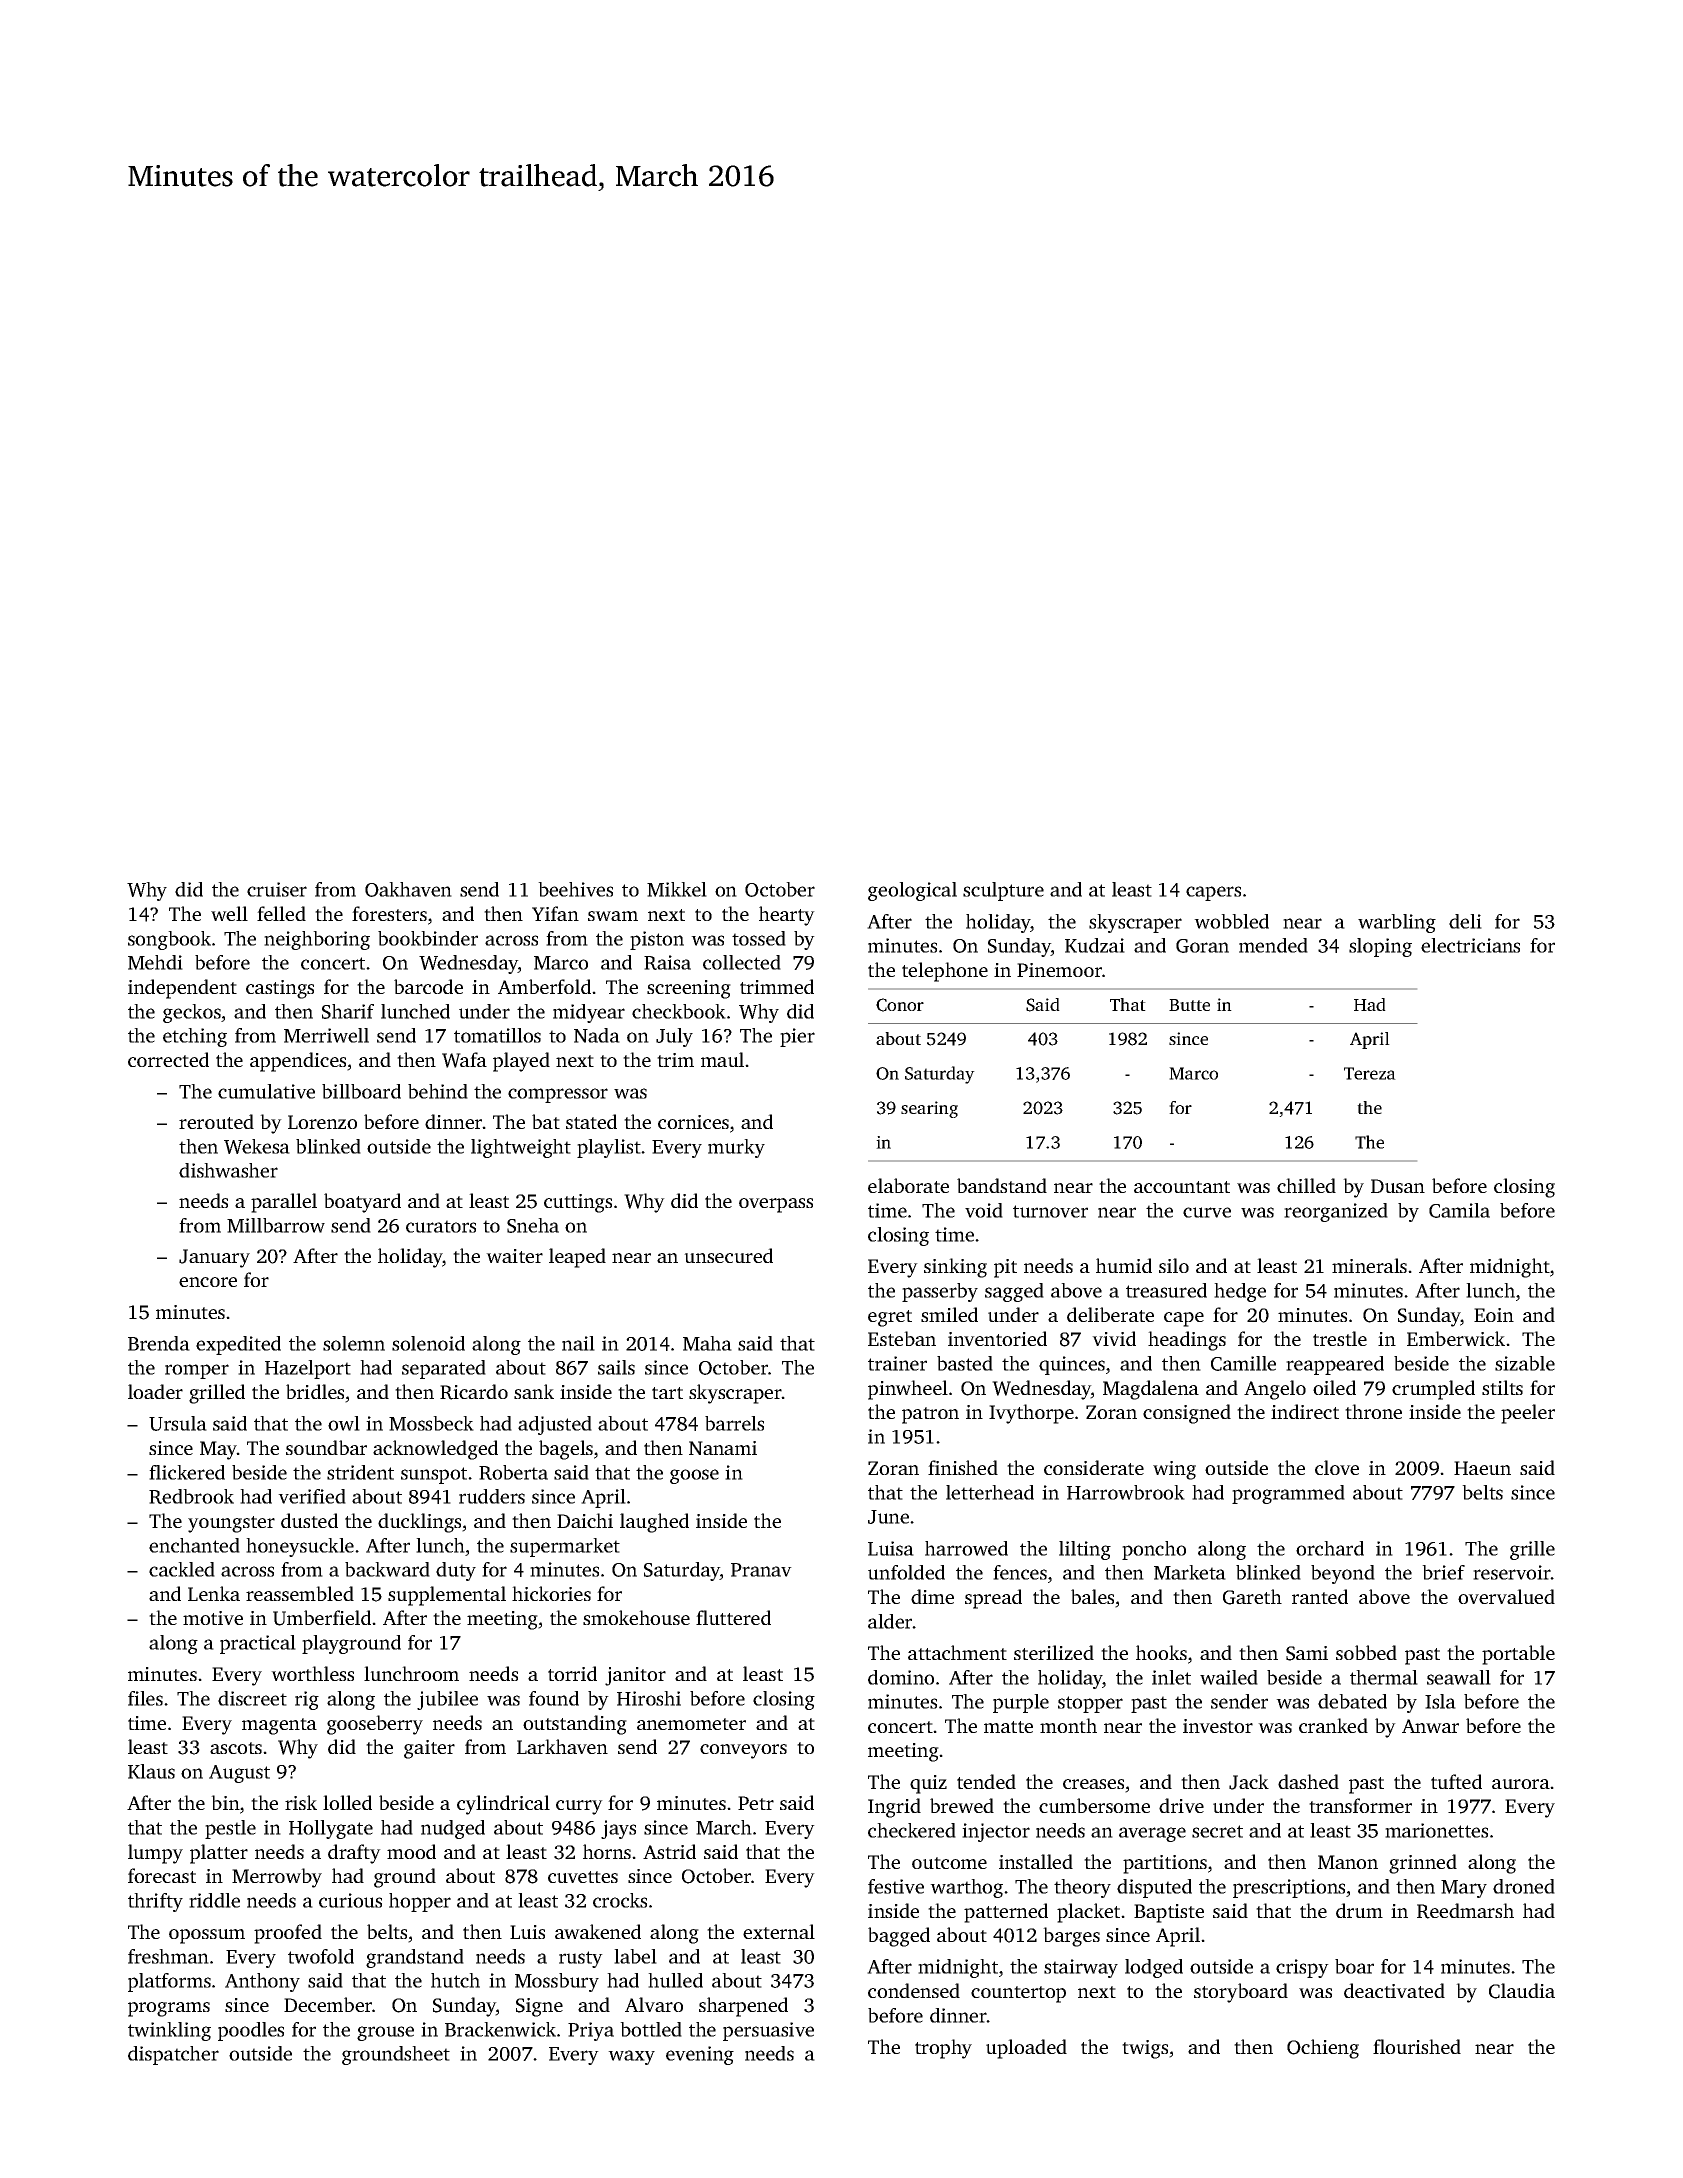  I want to click on January, so click(214, 1258).
